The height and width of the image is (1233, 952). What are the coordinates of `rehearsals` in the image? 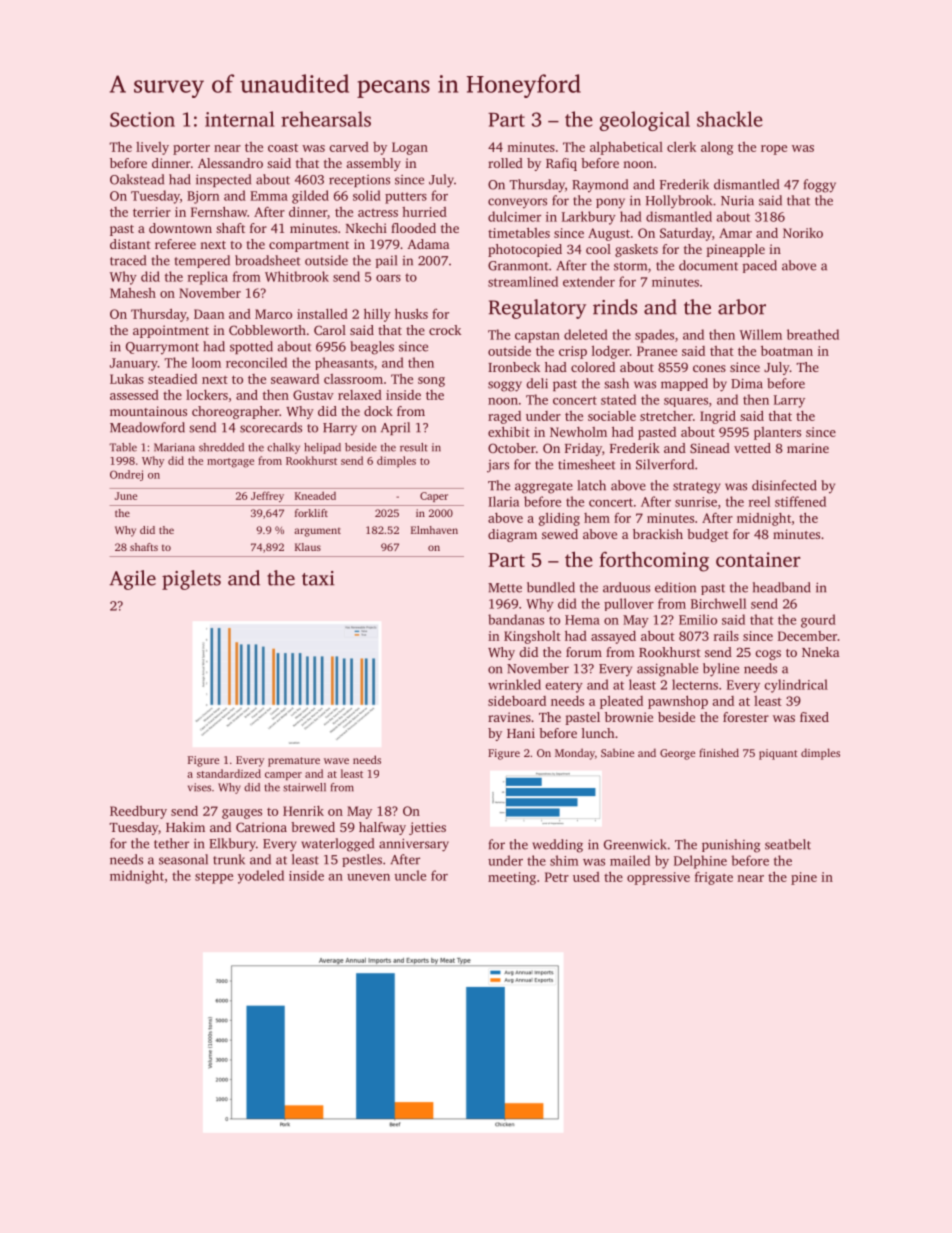 It's located at (326, 119).
